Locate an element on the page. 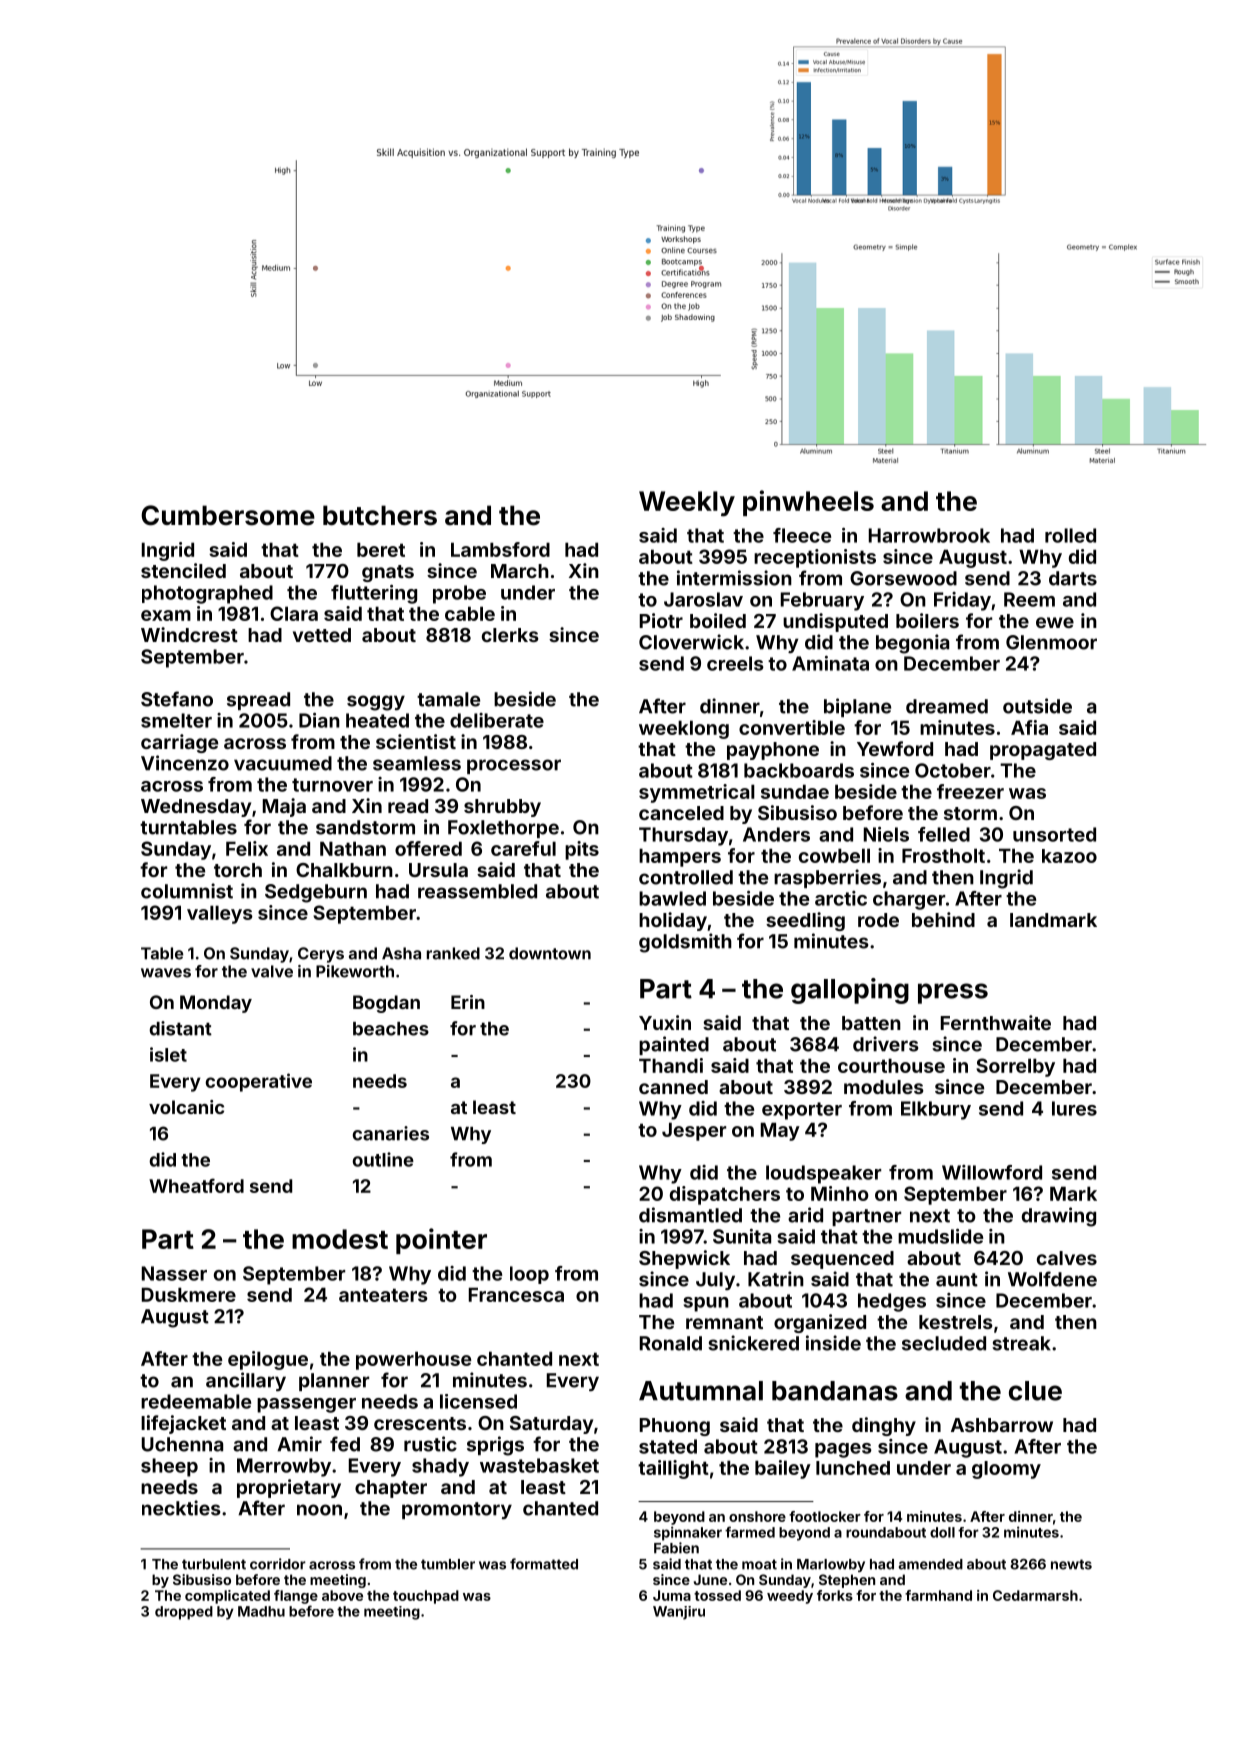 This document has width=1238, height=1751. exam is located at coordinates (166, 615).
